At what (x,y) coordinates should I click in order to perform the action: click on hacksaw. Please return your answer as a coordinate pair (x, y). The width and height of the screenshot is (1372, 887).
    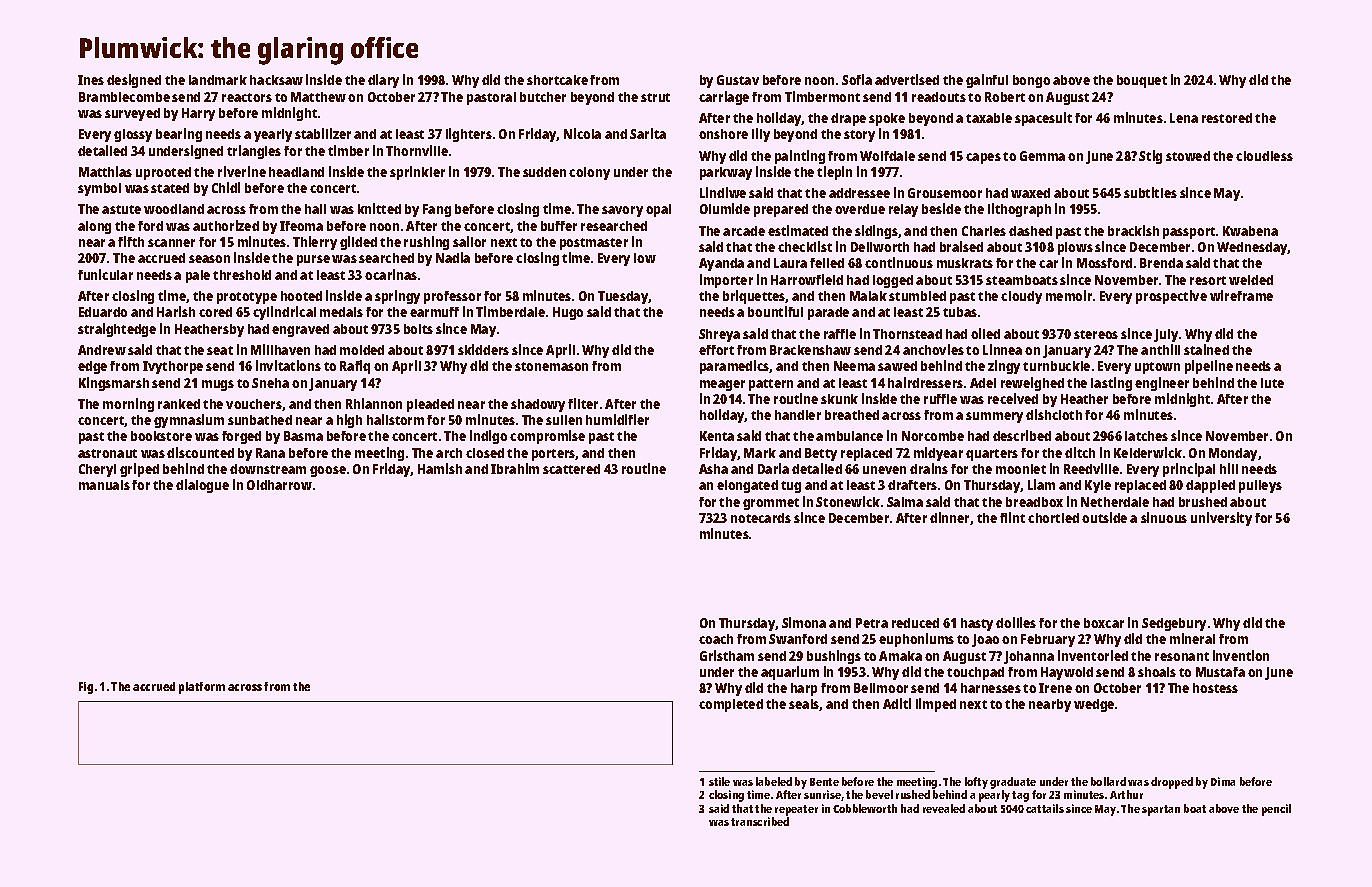
    Looking at the image, I should click on (276, 80).
